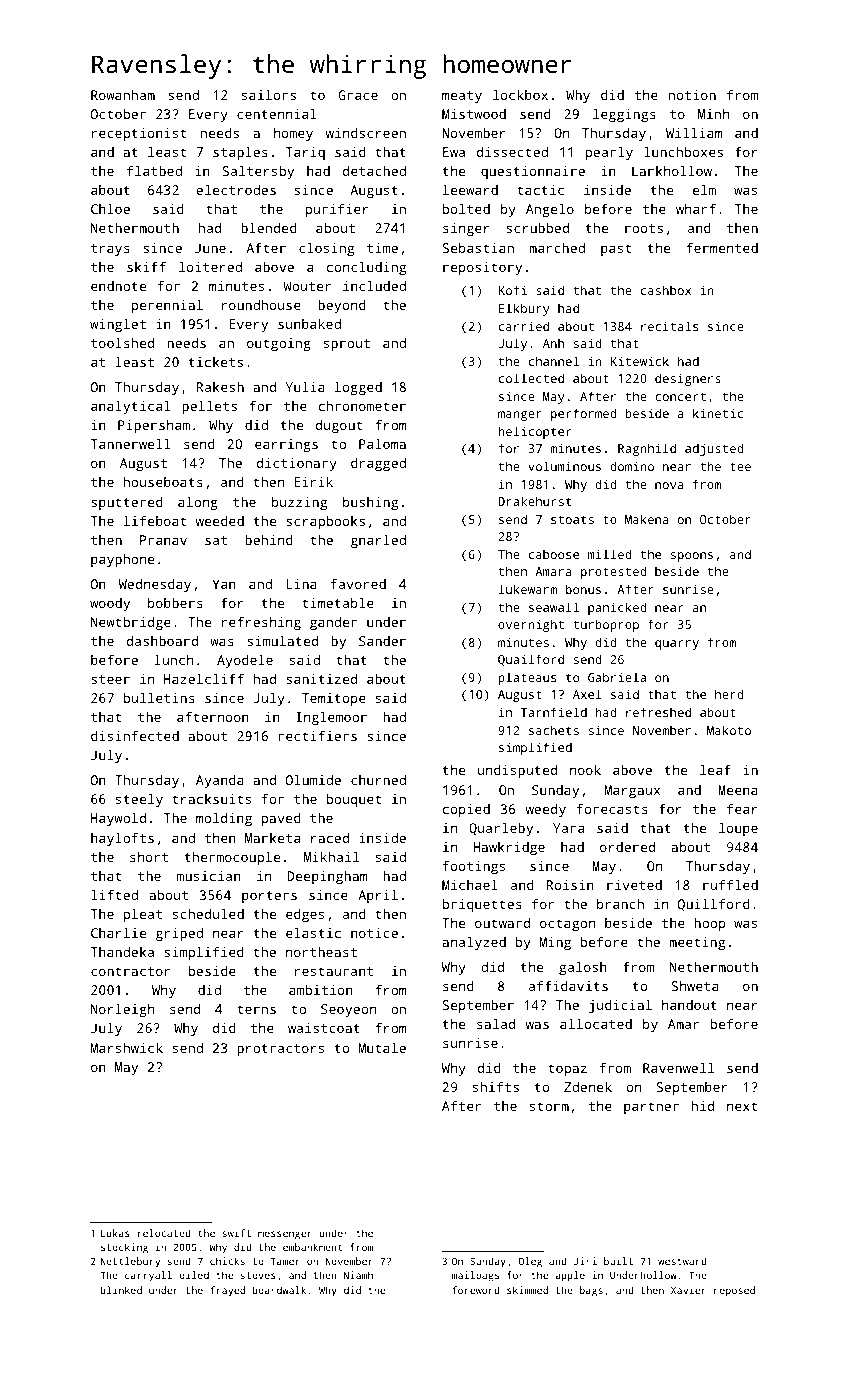 The image size is (849, 1400). Describe the element at coordinates (370, 503) in the screenshot. I see `bushing` at that location.
